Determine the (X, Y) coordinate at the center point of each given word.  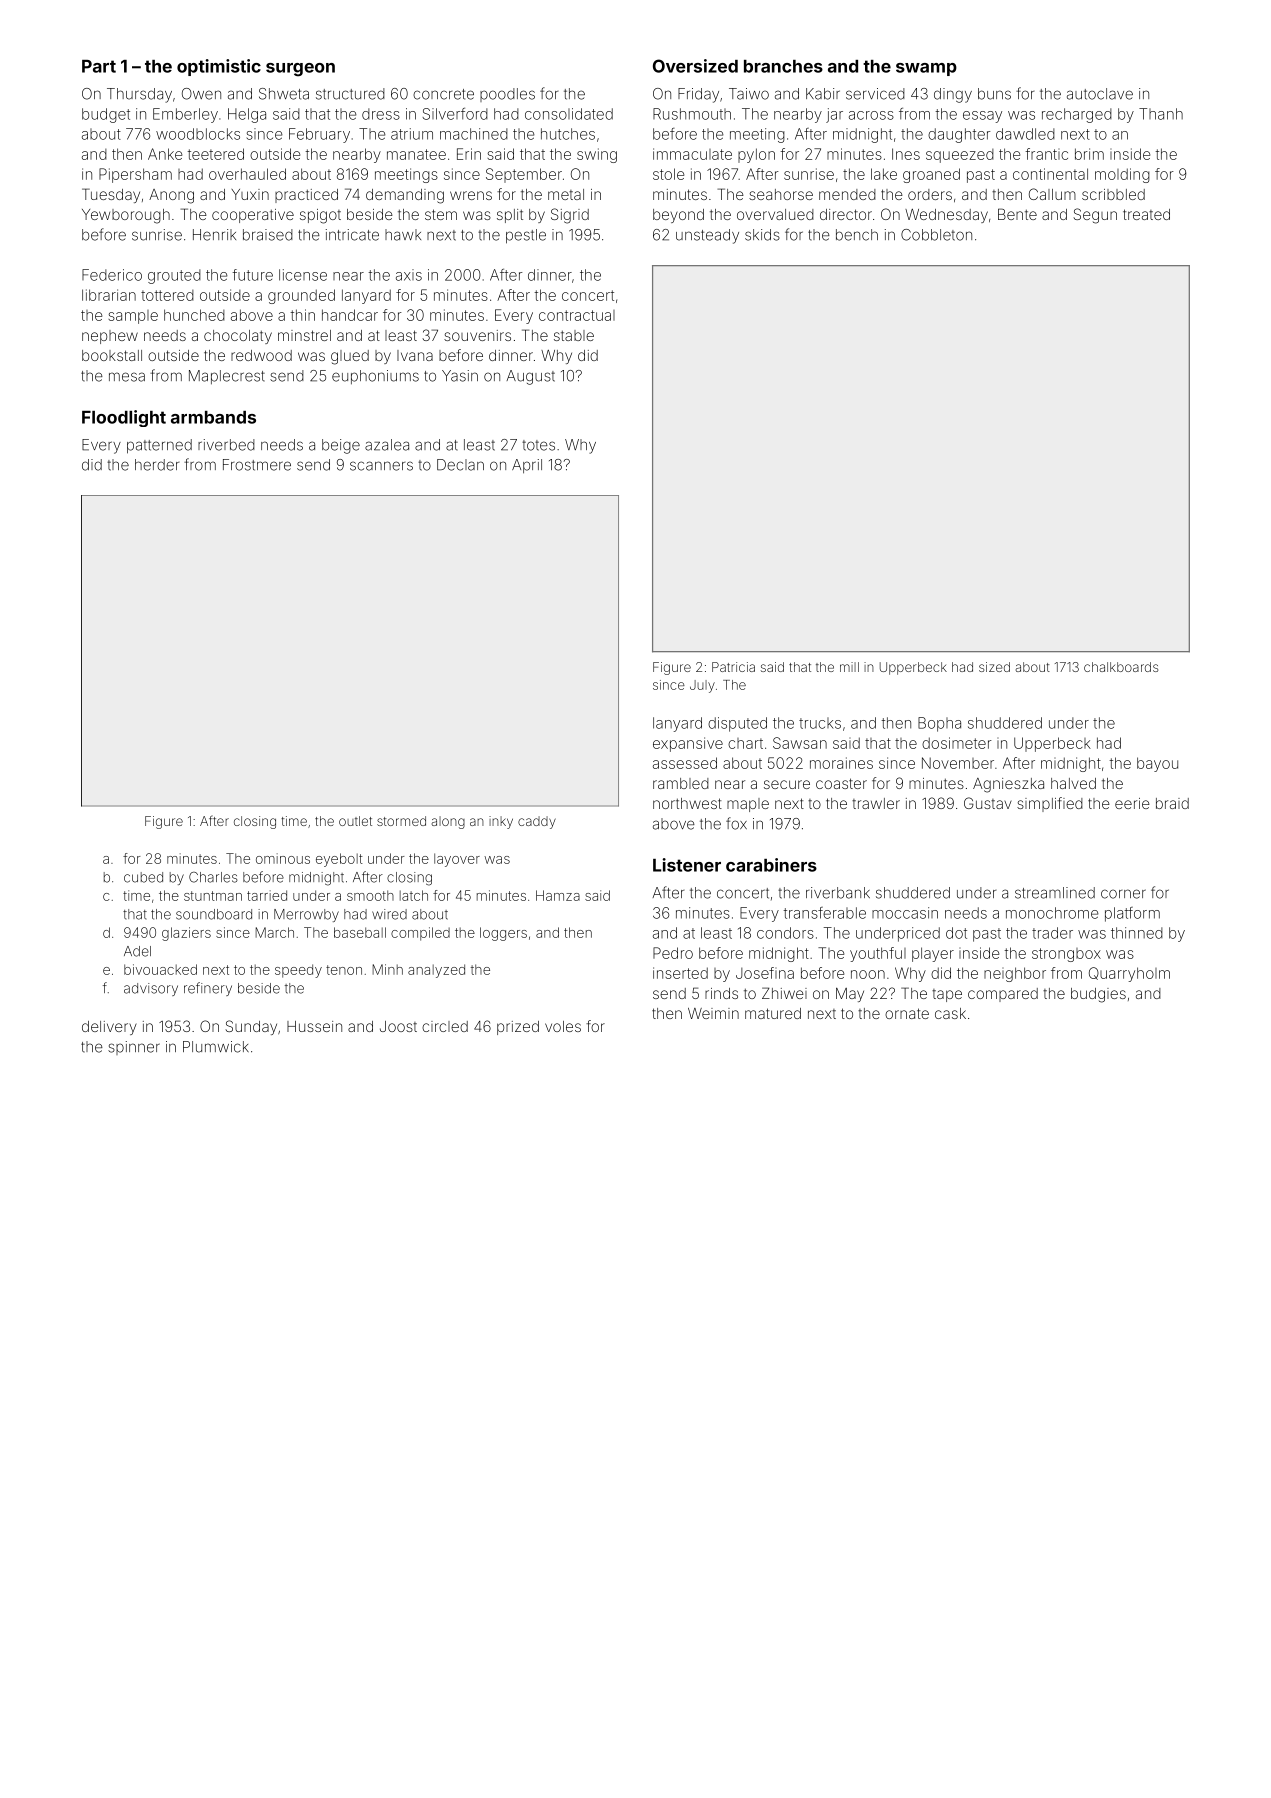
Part (99, 66)
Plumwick (216, 1047)
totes (538, 445)
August (530, 377)
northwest (687, 803)
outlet (355, 821)
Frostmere (257, 465)
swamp (926, 69)
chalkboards (1121, 667)
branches (783, 66)
